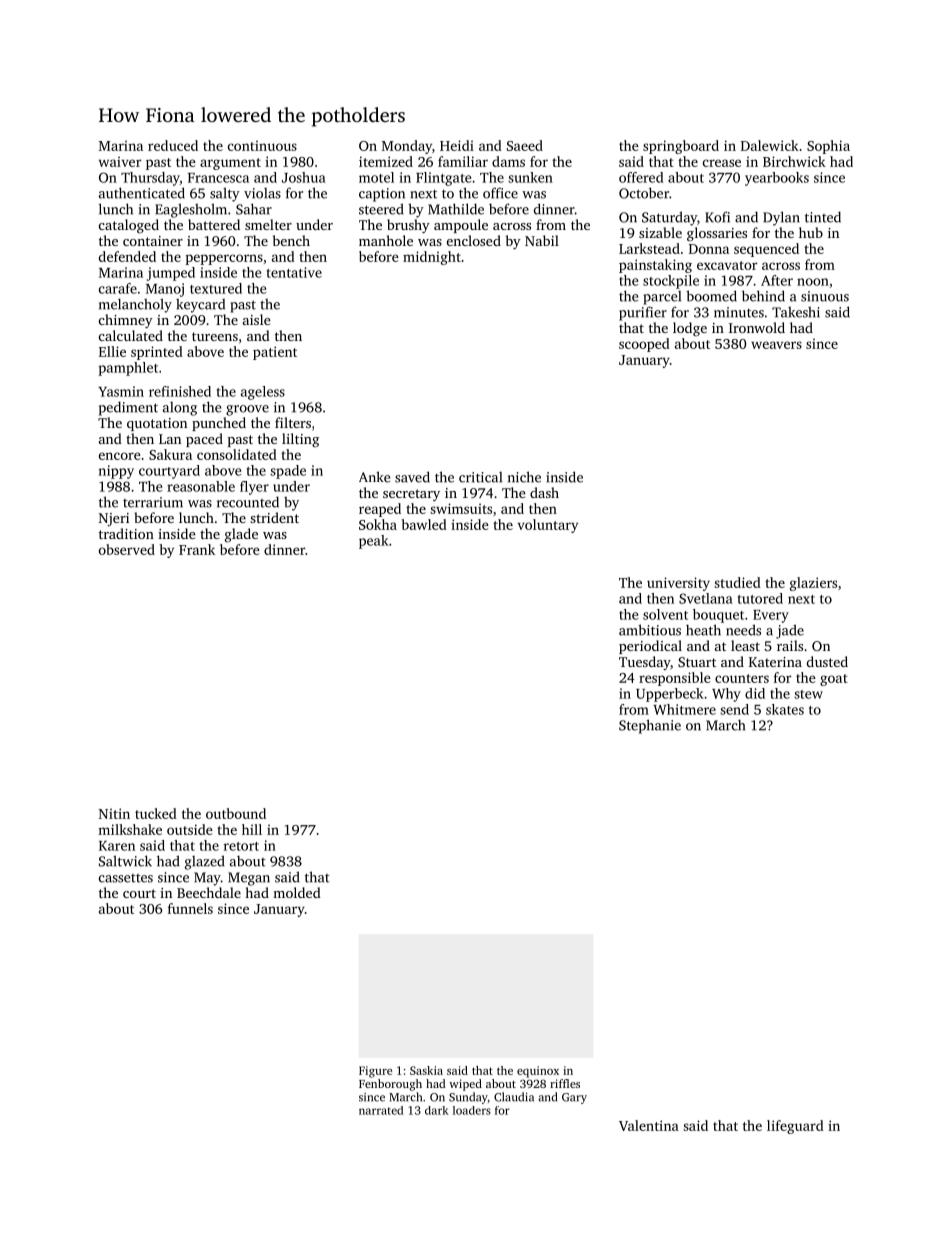  Describe the element at coordinates (785, 709) in the image. I see `skates` at that location.
